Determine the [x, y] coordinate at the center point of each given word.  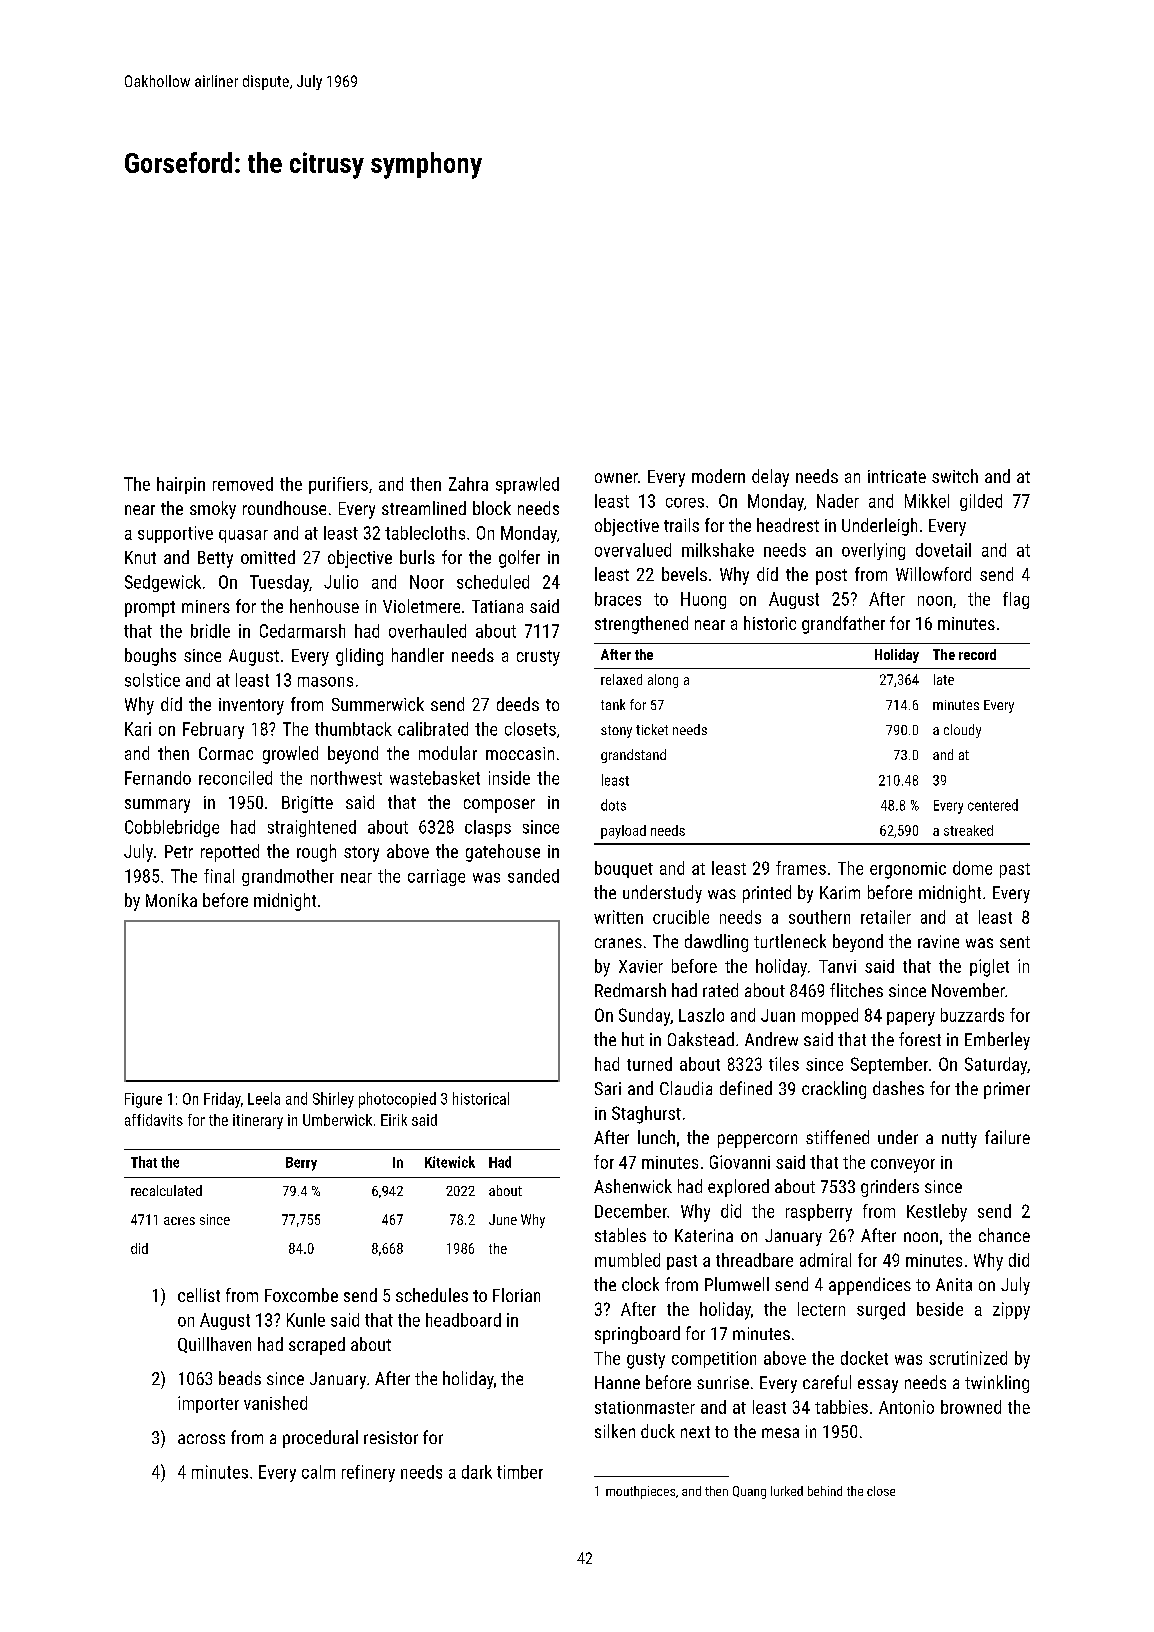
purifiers [338, 485]
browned [971, 1407]
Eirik [394, 1120]
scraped [317, 1346]
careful [827, 1382]
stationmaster [645, 1407]
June [503, 1219]
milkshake [718, 550]
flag [1016, 600]
